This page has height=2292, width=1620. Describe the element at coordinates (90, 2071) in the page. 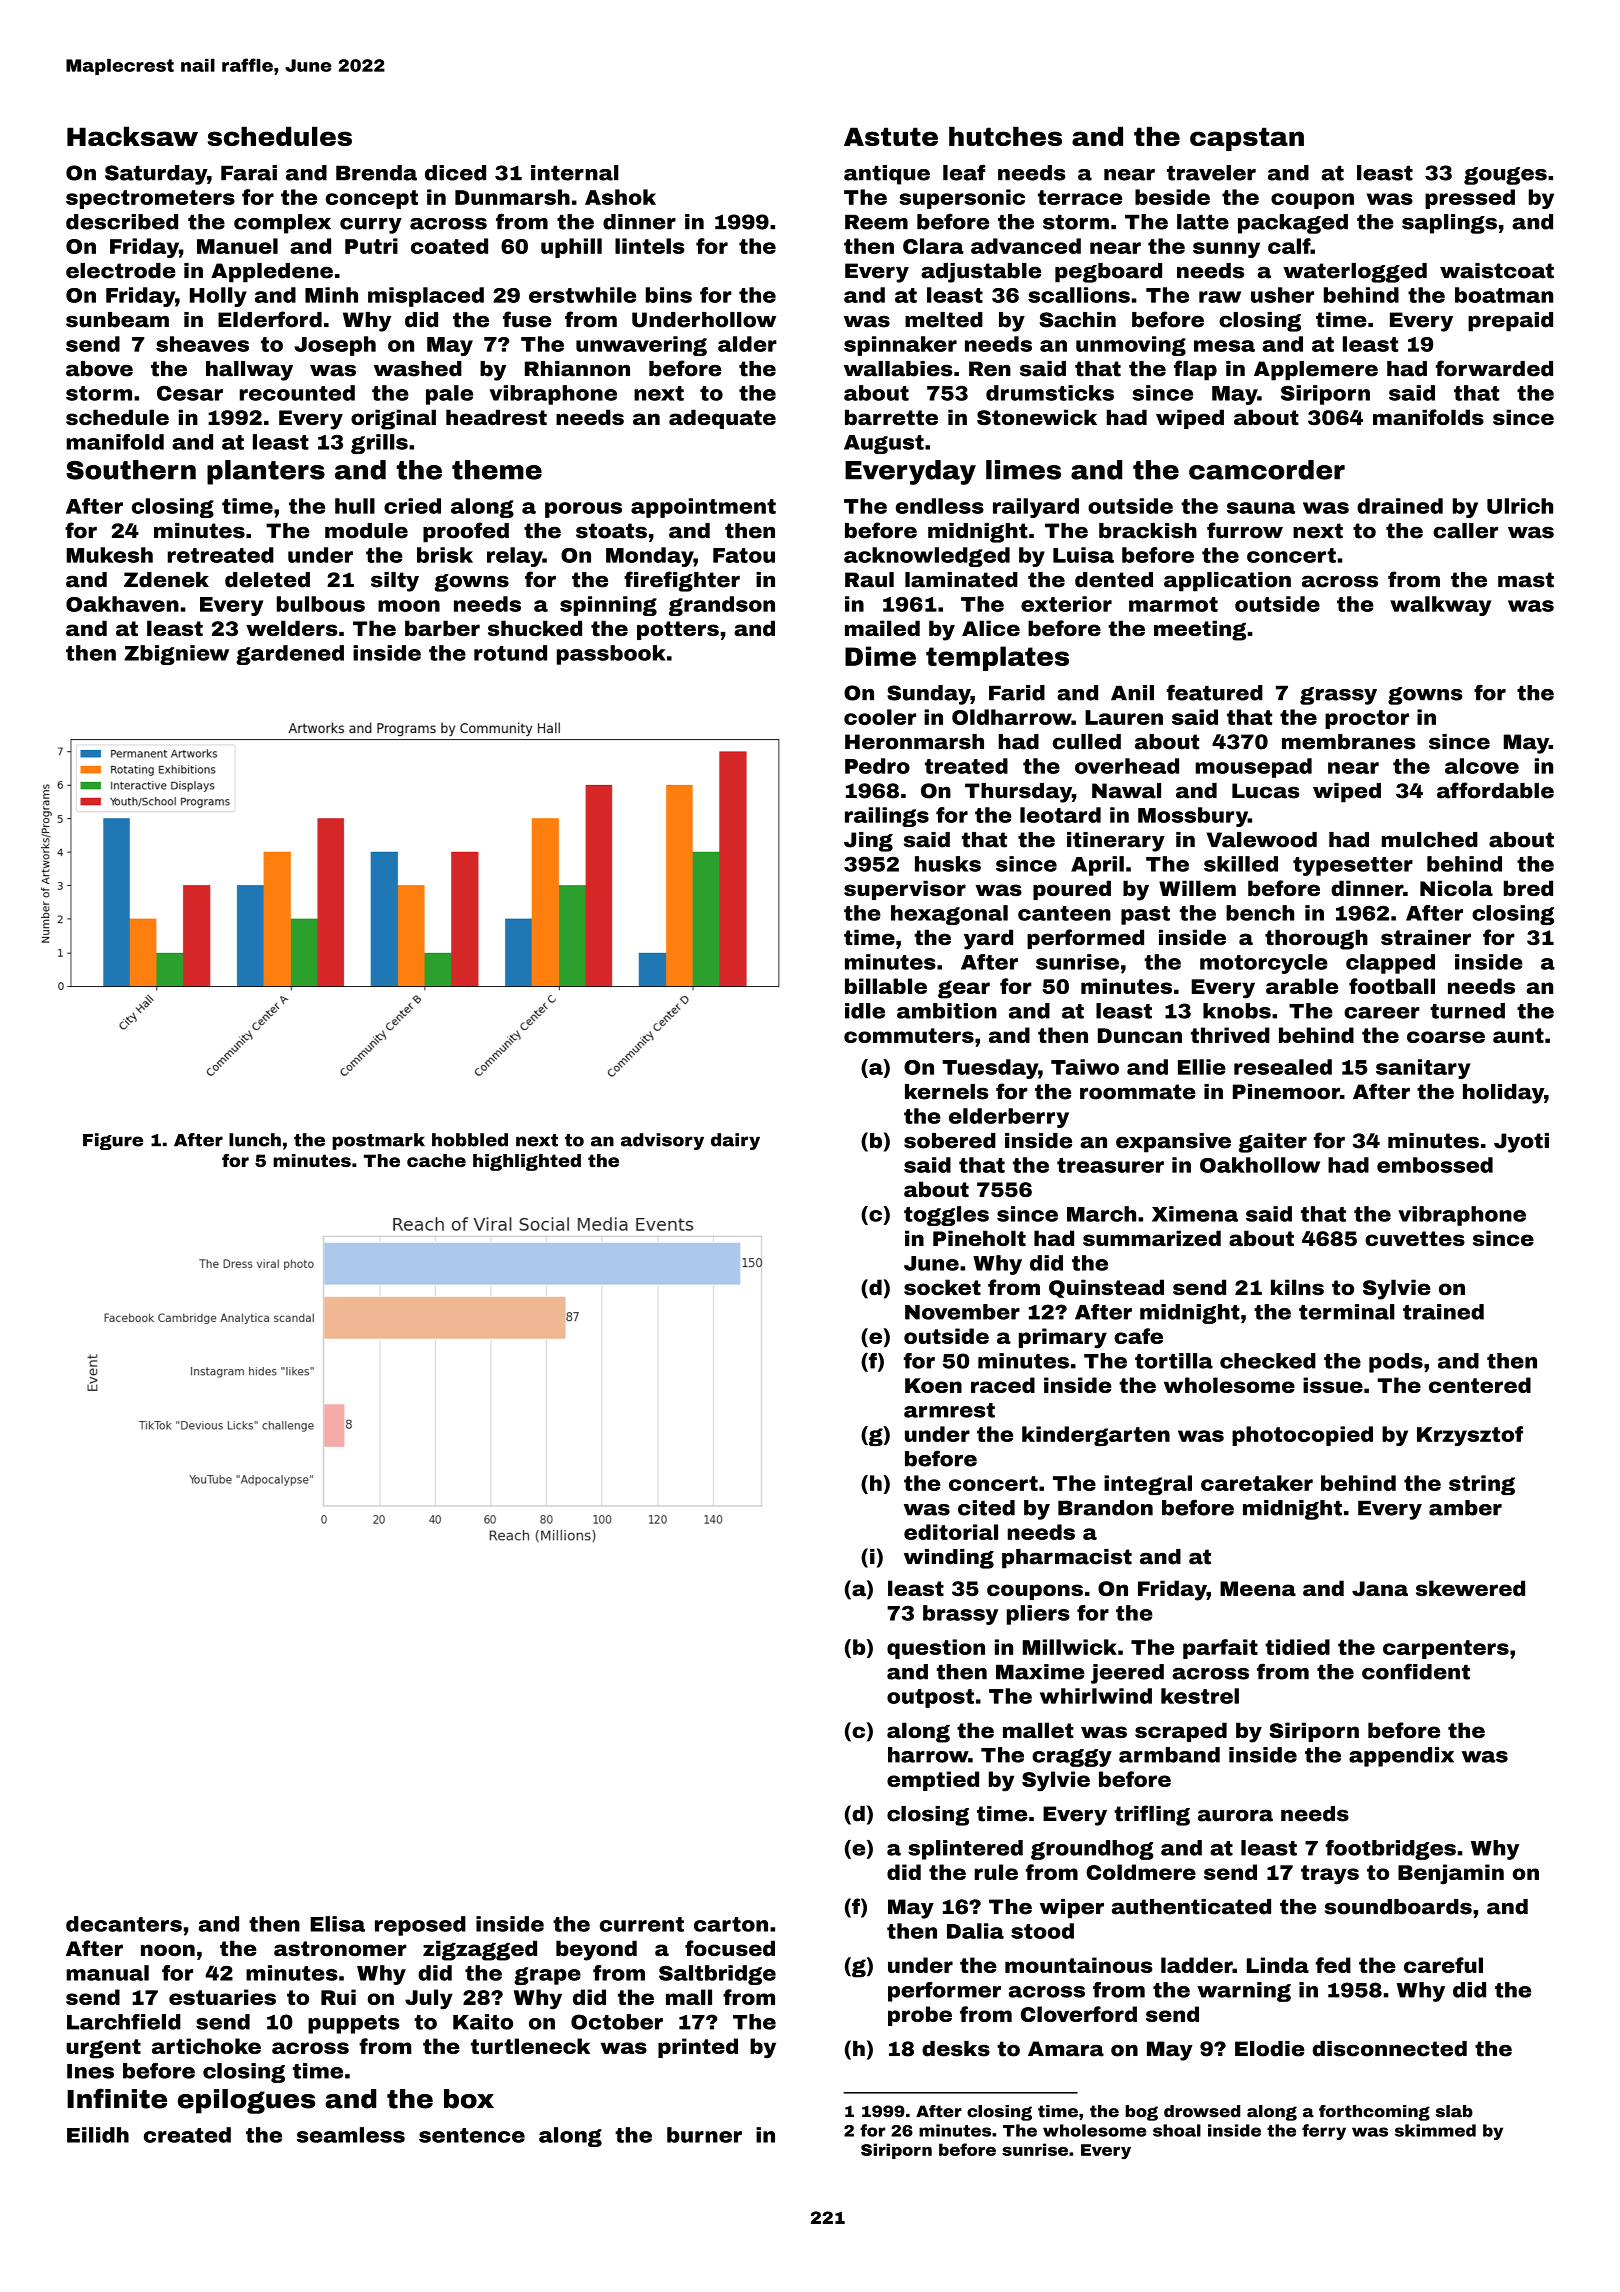

I see `Ines` at that location.
